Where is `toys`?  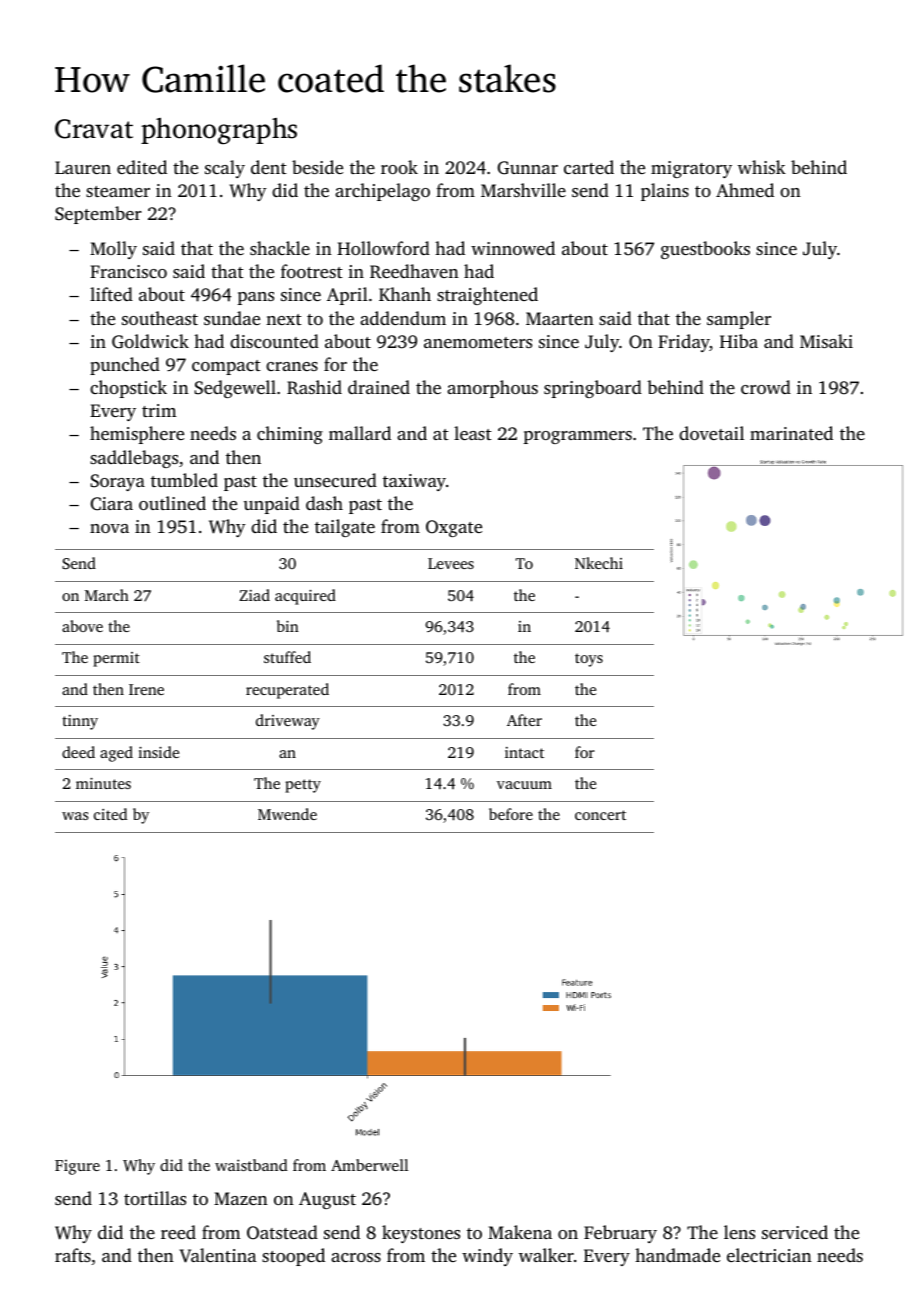
toys is located at coordinates (589, 660).
